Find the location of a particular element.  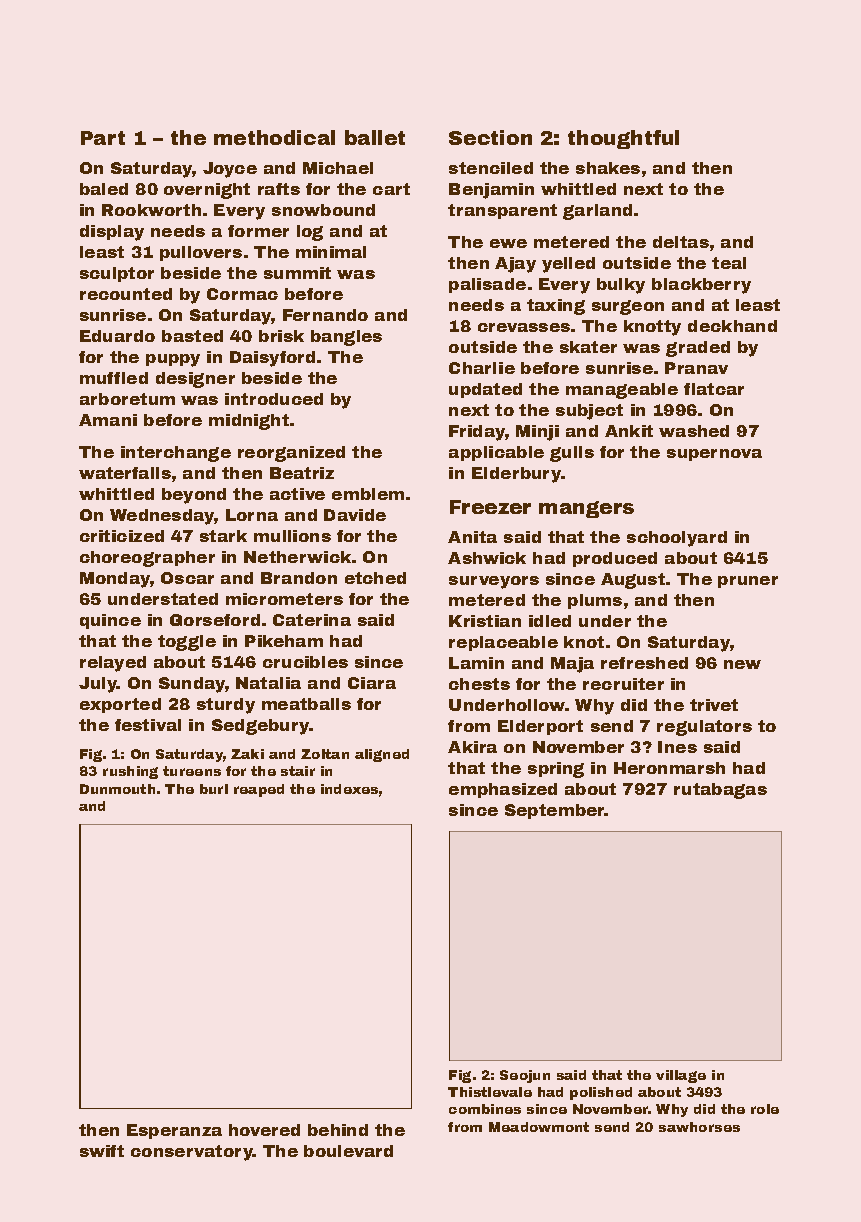

village is located at coordinates (681, 1076).
